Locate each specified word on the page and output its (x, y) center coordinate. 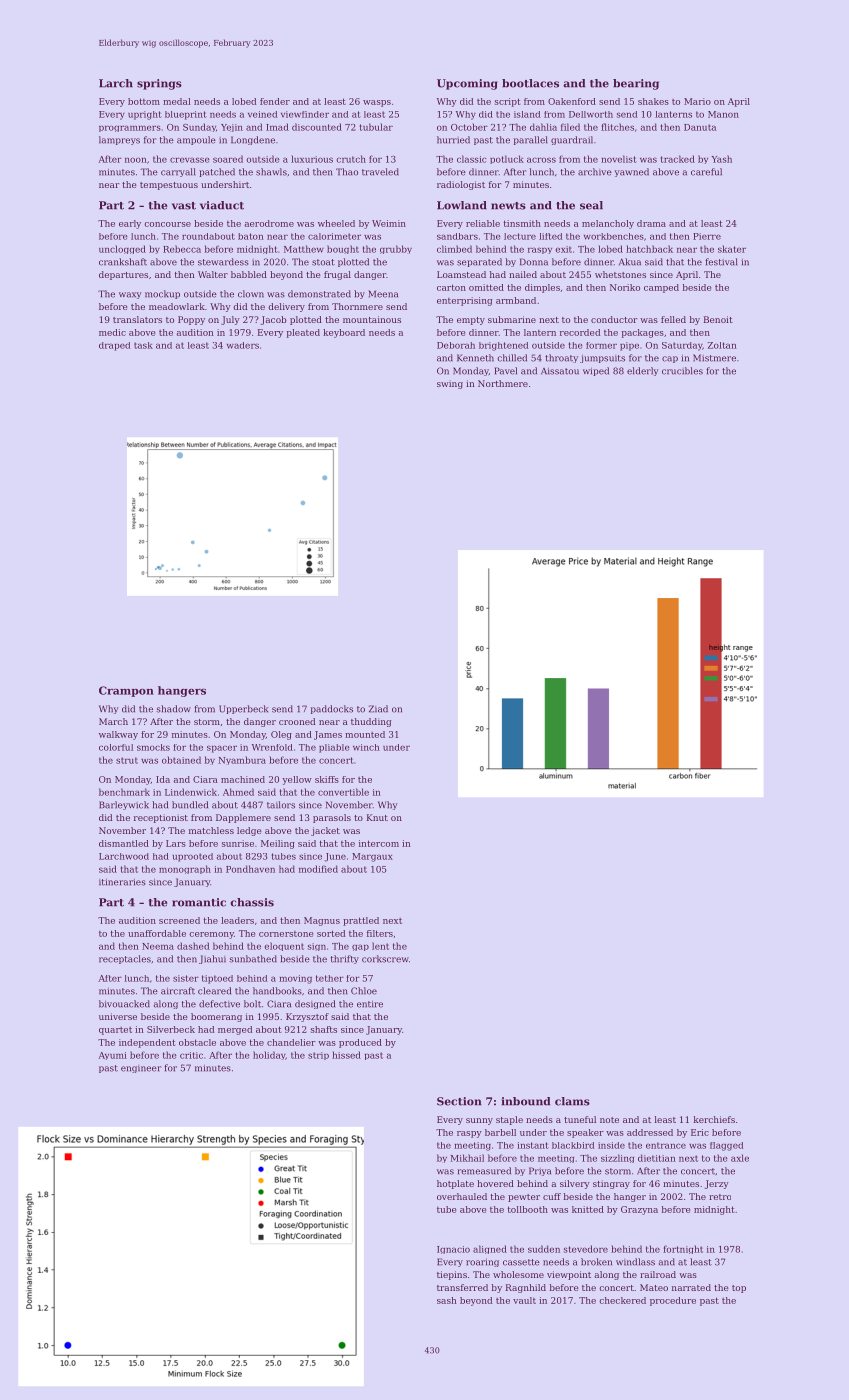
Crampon (126, 691)
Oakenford (572, 101)
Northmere (503, 383)
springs (159, 84)
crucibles (682, 371)
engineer (141, 1069)
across (541, 160)
